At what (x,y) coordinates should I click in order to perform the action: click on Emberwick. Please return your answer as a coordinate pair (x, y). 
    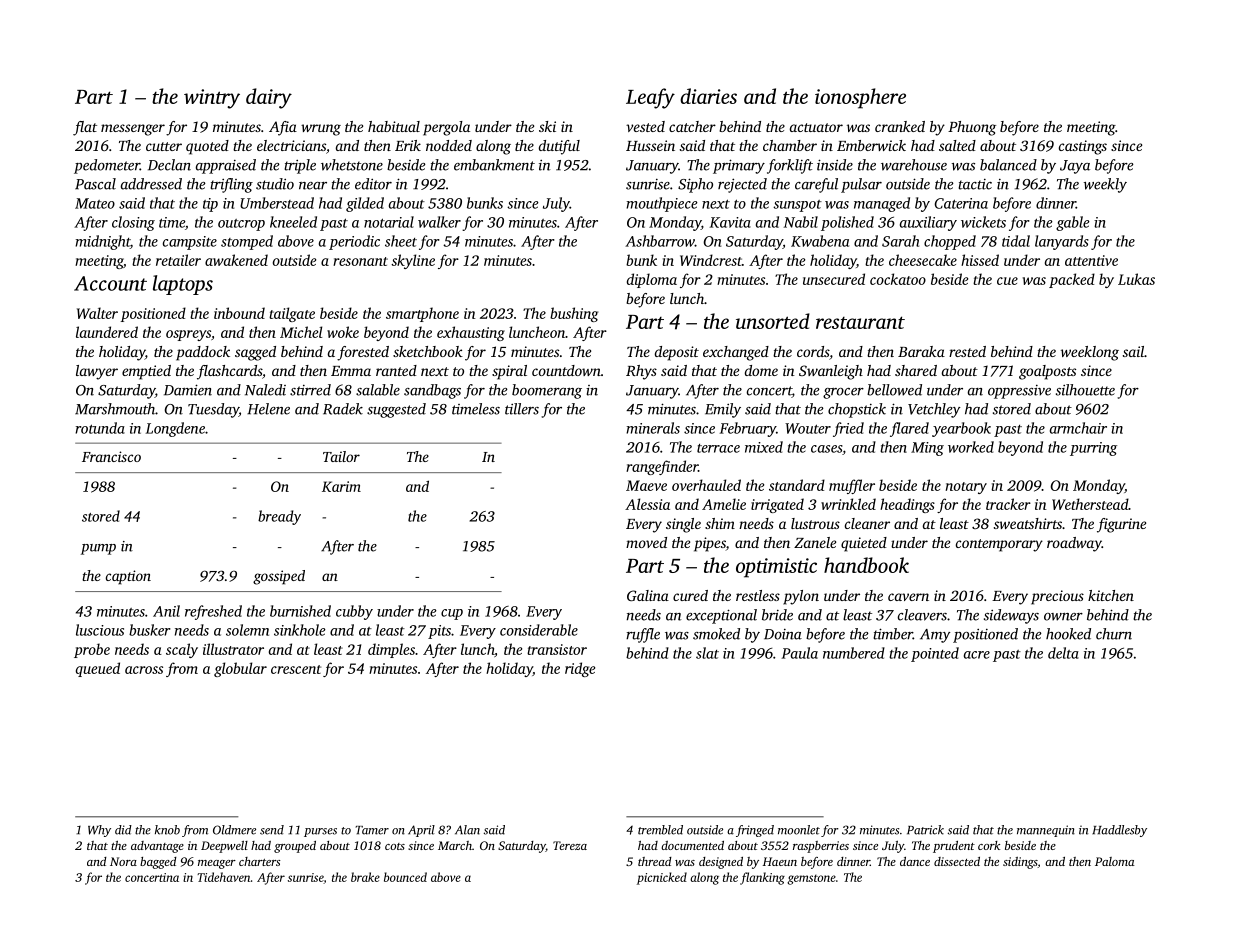
    Looking at the image, I should click on (871, 145).
